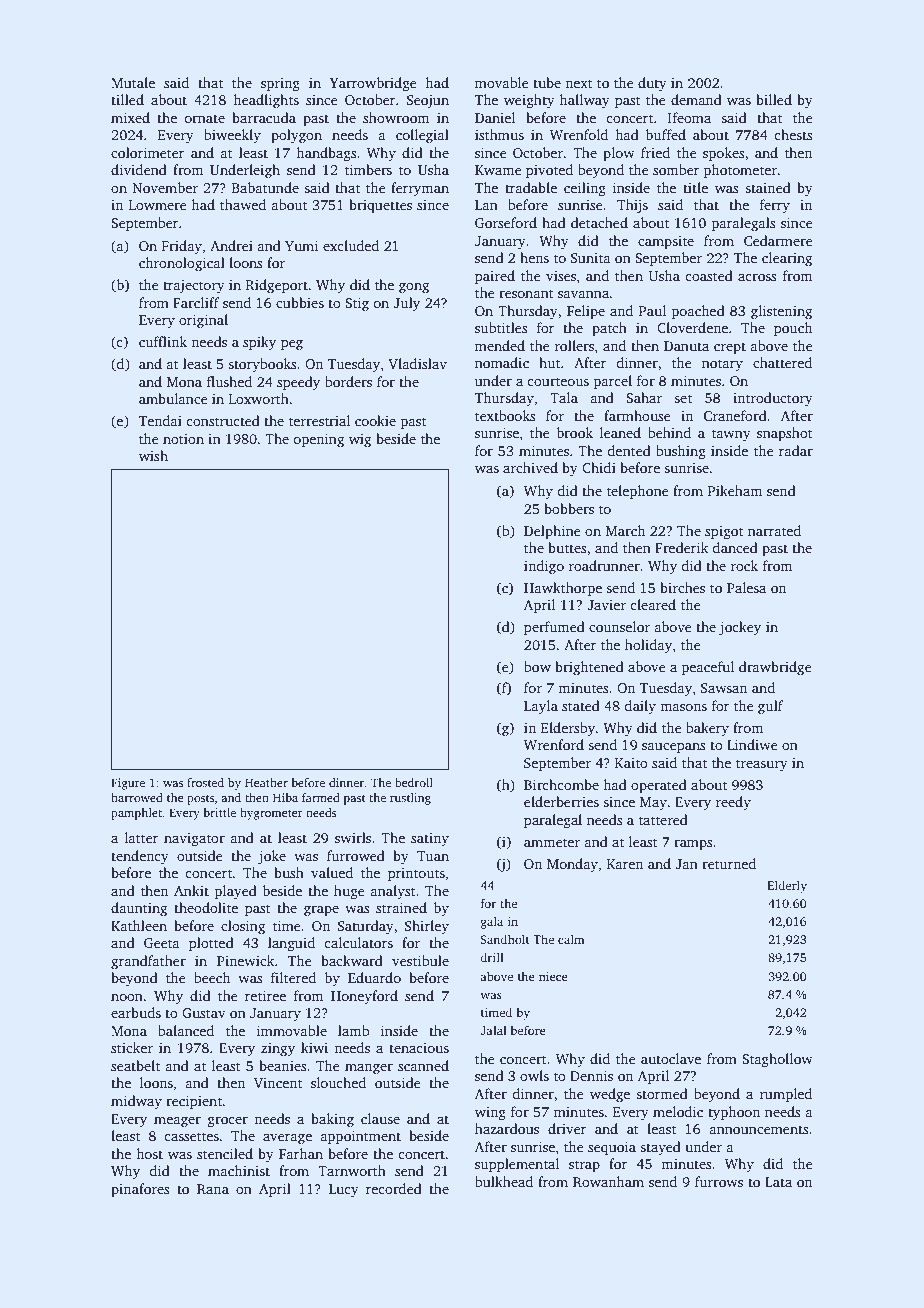  Describe the element at coordinates (572, 865) in the document. I see `Monday` at that location.
